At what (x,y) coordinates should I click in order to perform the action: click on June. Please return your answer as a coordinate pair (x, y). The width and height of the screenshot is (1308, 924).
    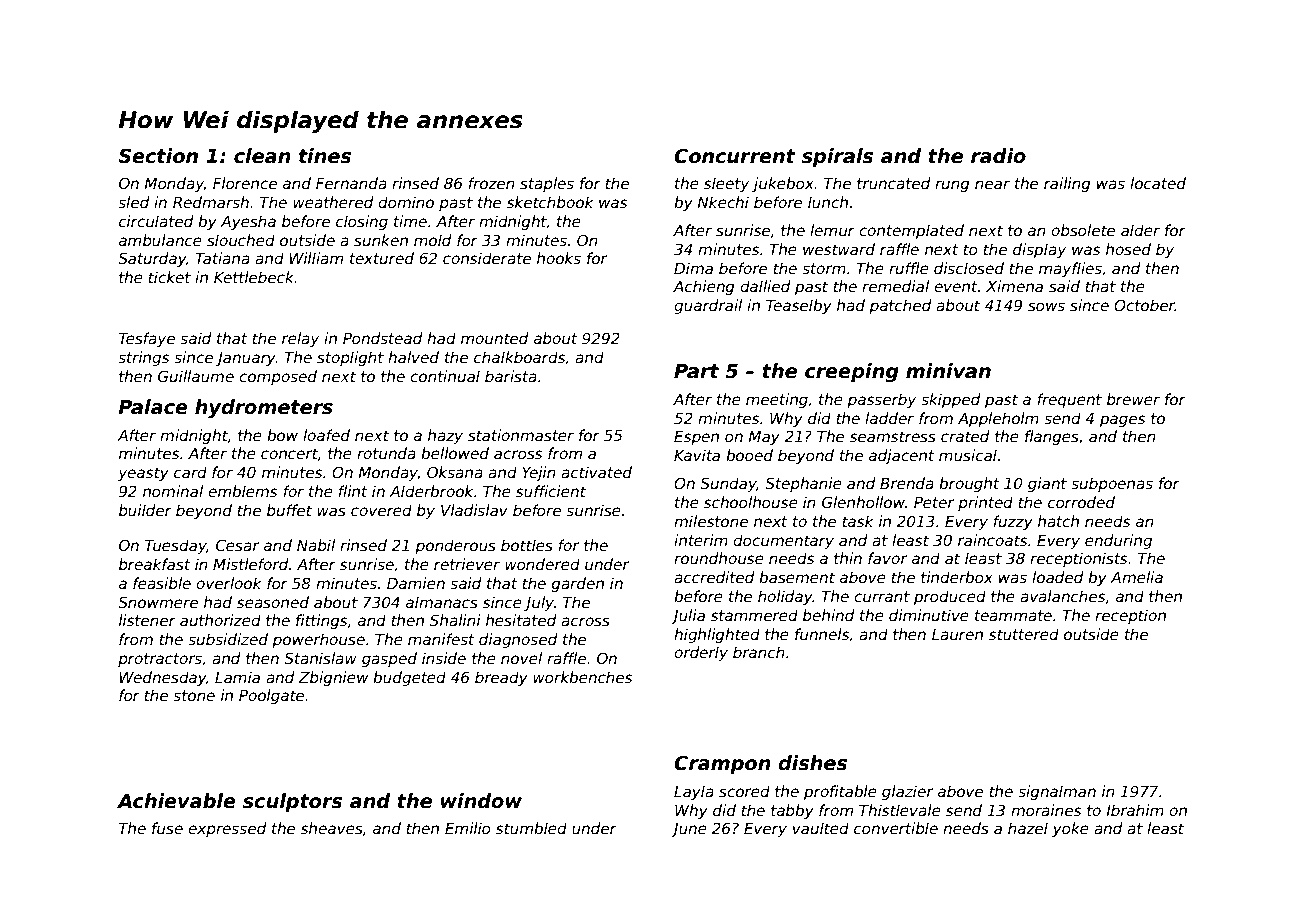
    Looking at the image, I should click on (689, 830).
